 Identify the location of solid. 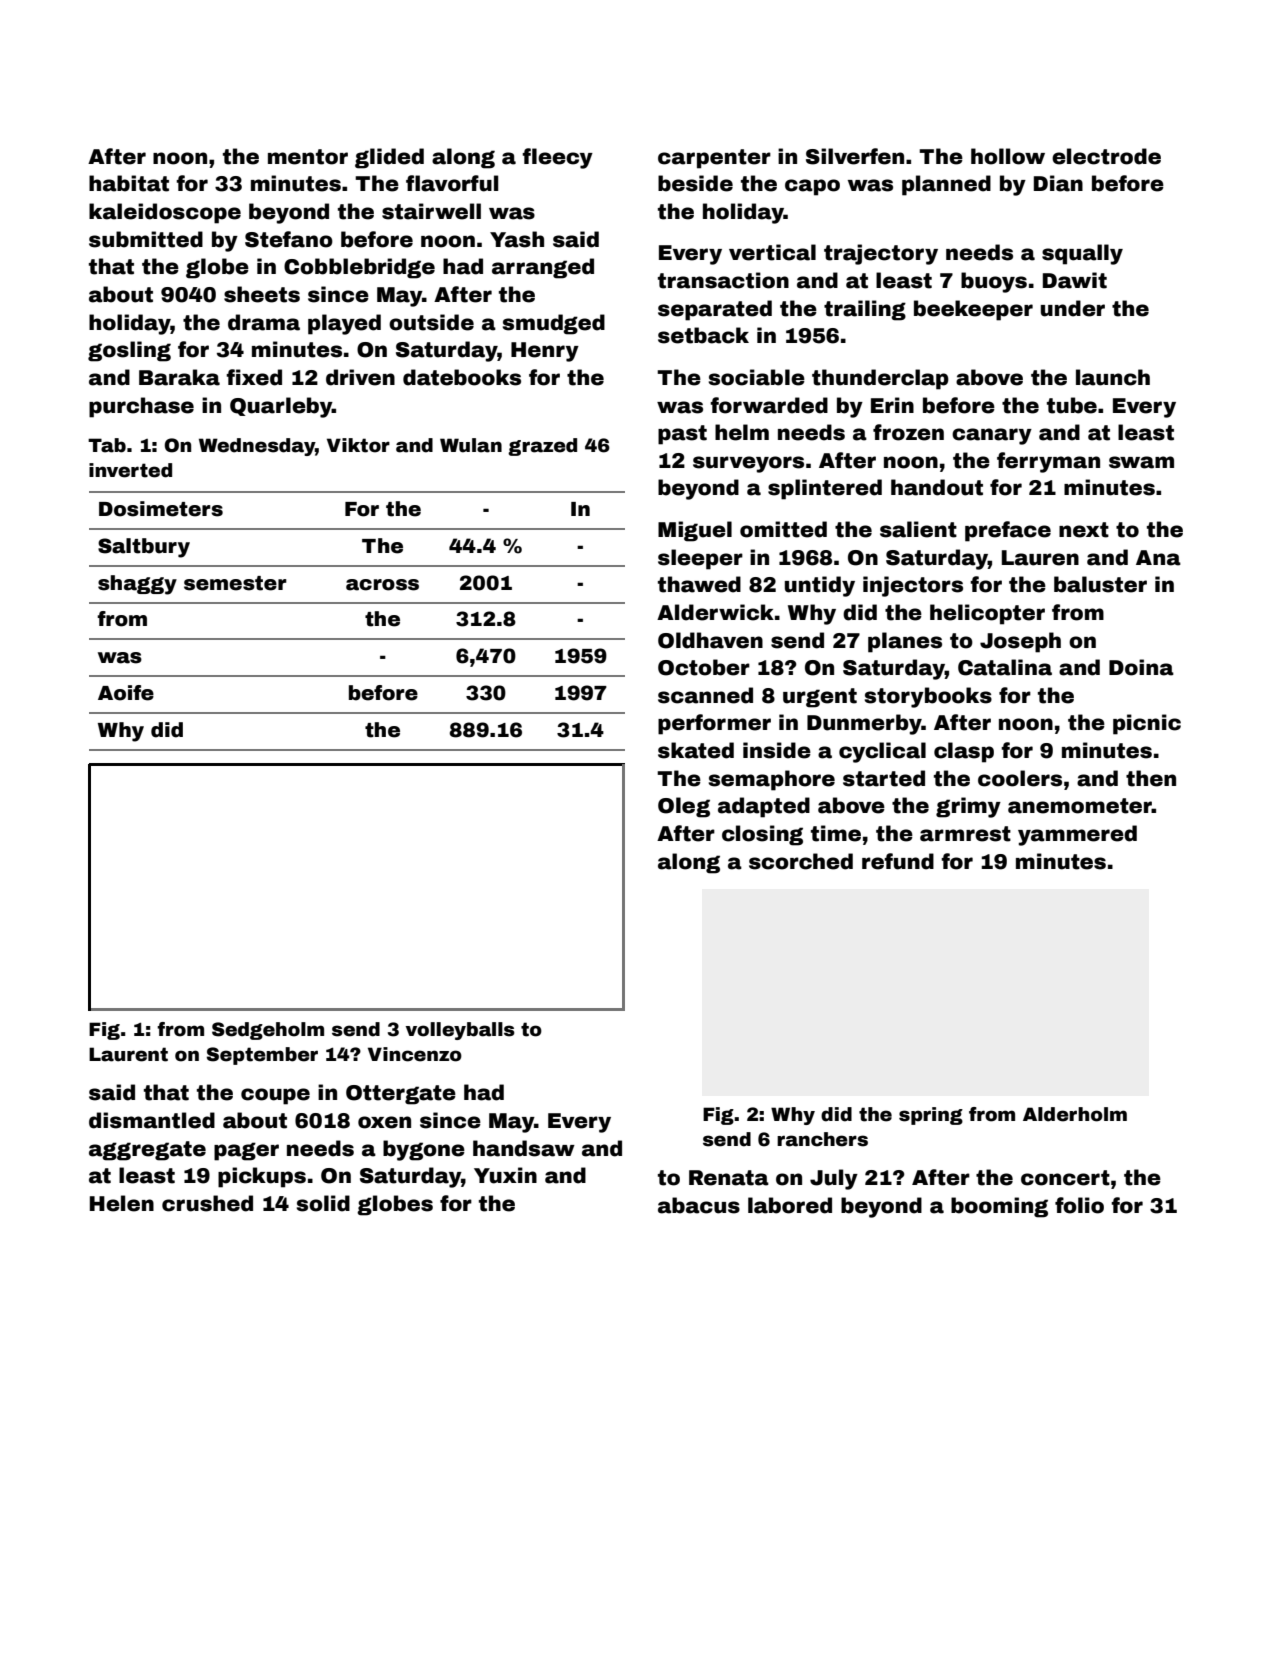
(323, 1203).
